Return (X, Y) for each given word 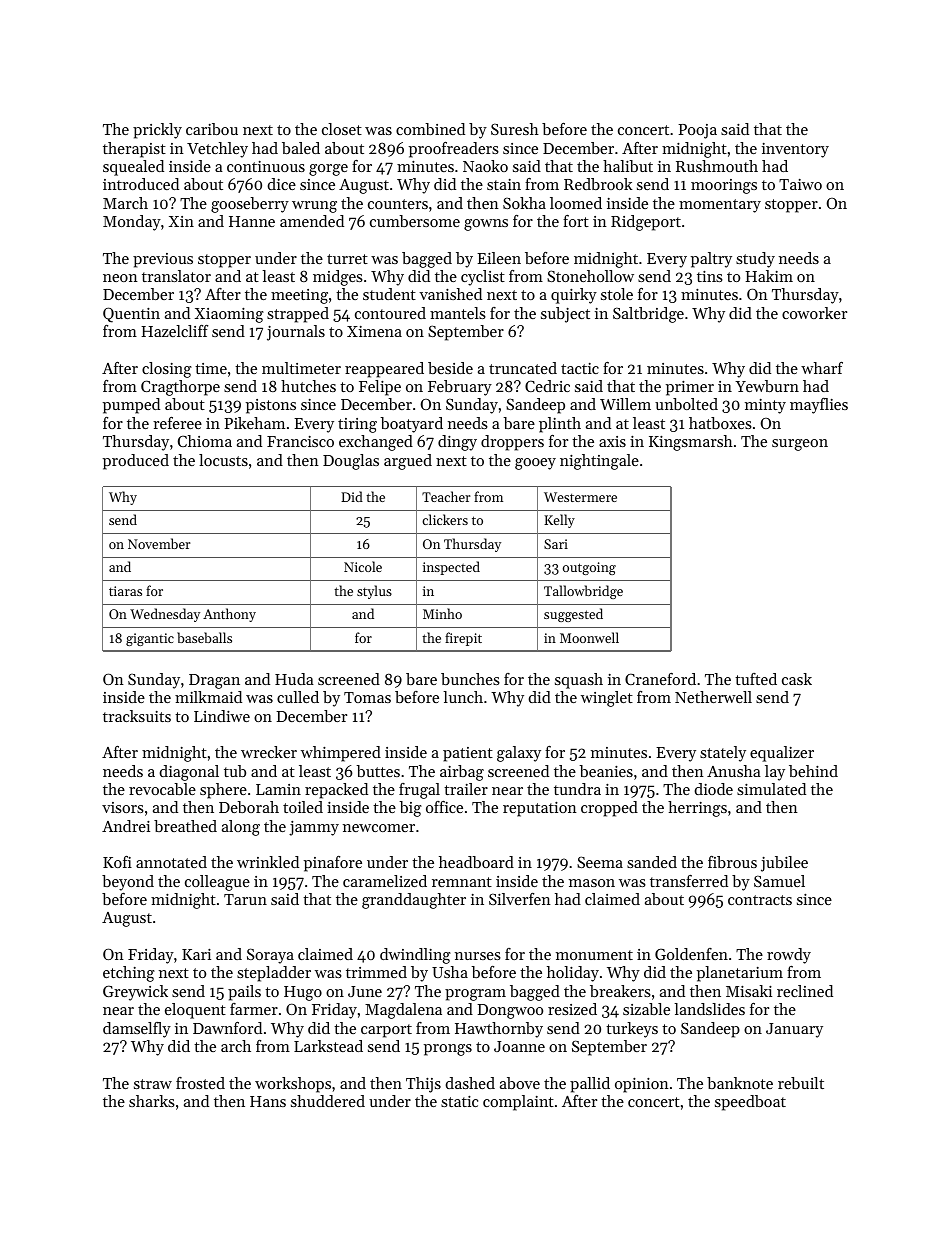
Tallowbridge (583, 592)
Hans (268, 1101)
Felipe (380, 388)
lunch (463, 697)
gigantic (150, 639)
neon (120, 278)
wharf (822, 368)
